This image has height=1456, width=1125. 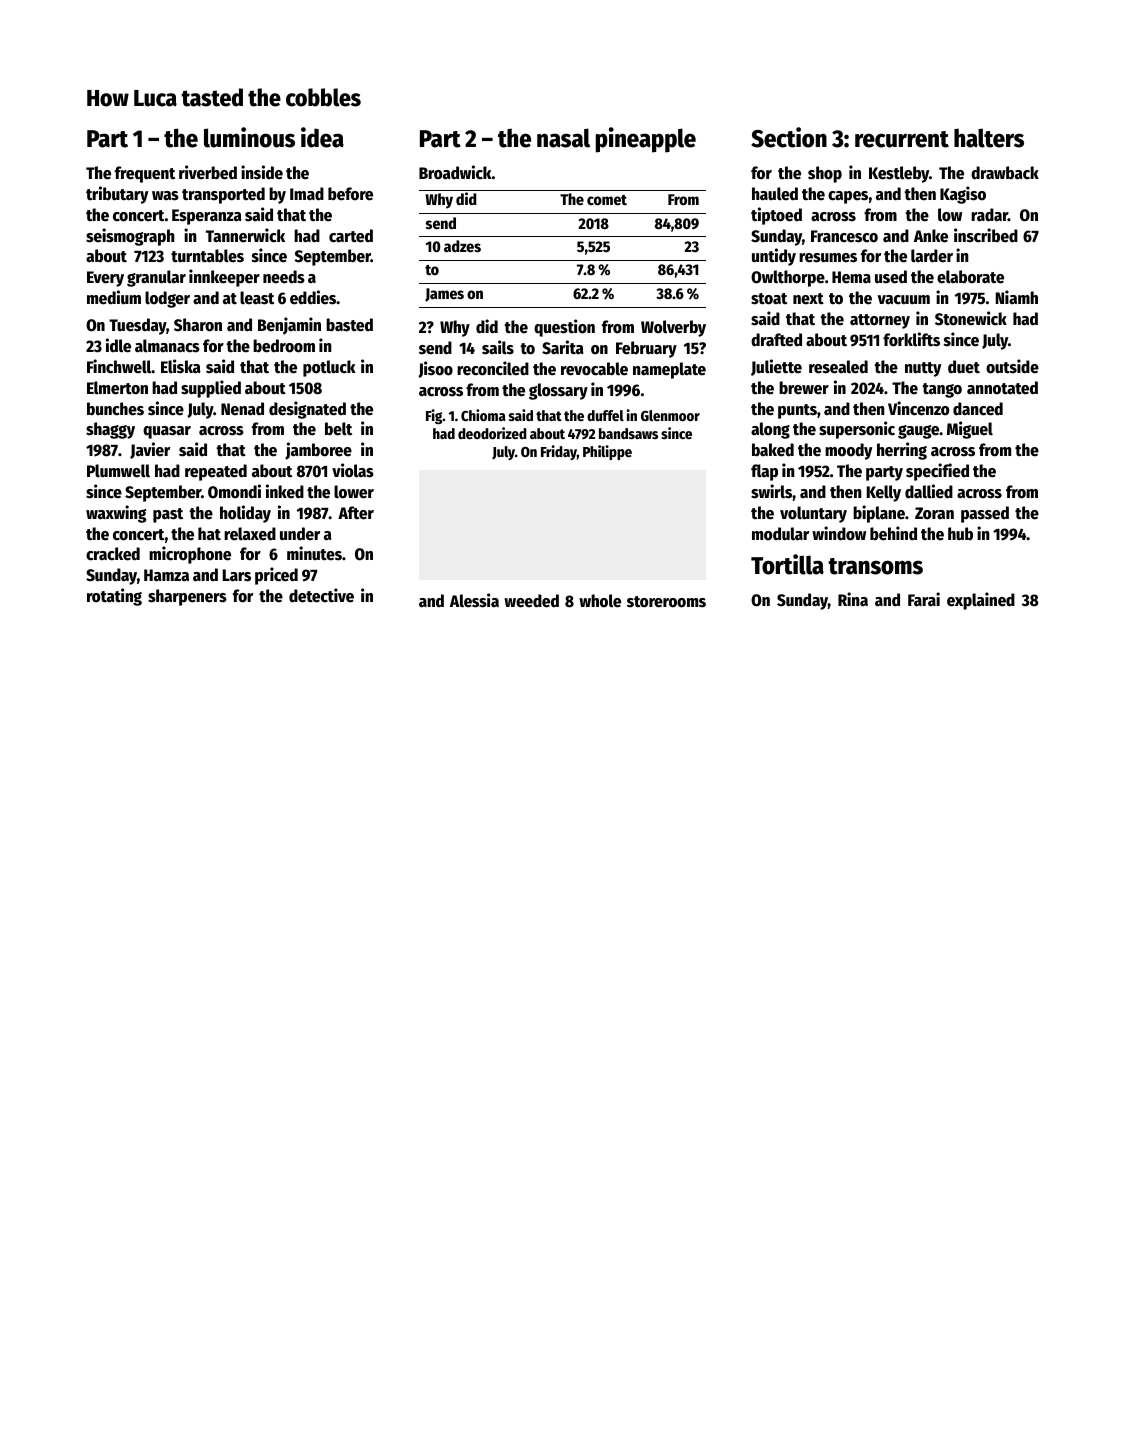 I want to click on nasal, so click(x=563, y=138).
